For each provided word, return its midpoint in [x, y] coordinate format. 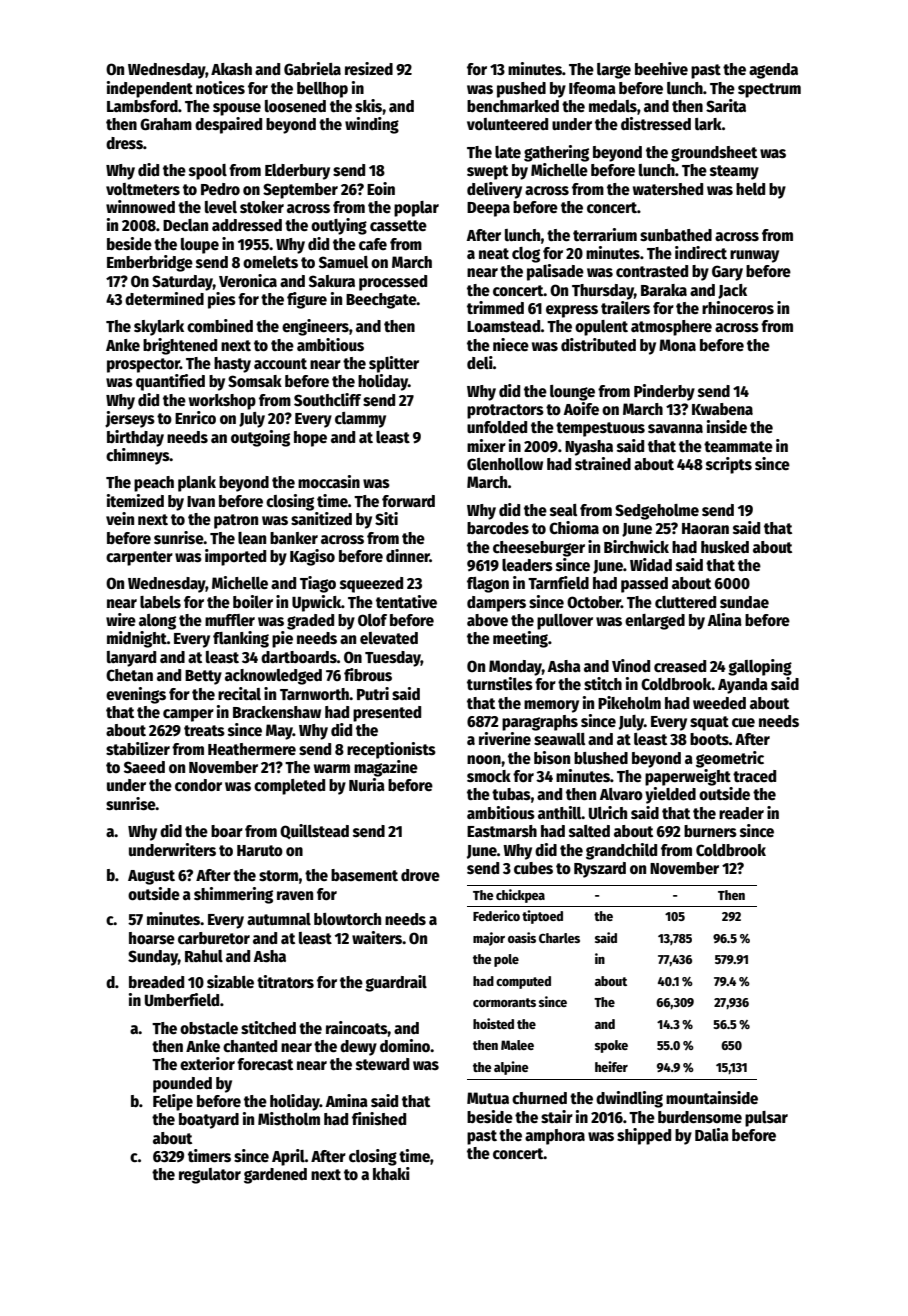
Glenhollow [505, 464]
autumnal [279, 919]
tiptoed [542, 917]
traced [754, 776]
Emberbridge [150, 263]
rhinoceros [738, 307]
